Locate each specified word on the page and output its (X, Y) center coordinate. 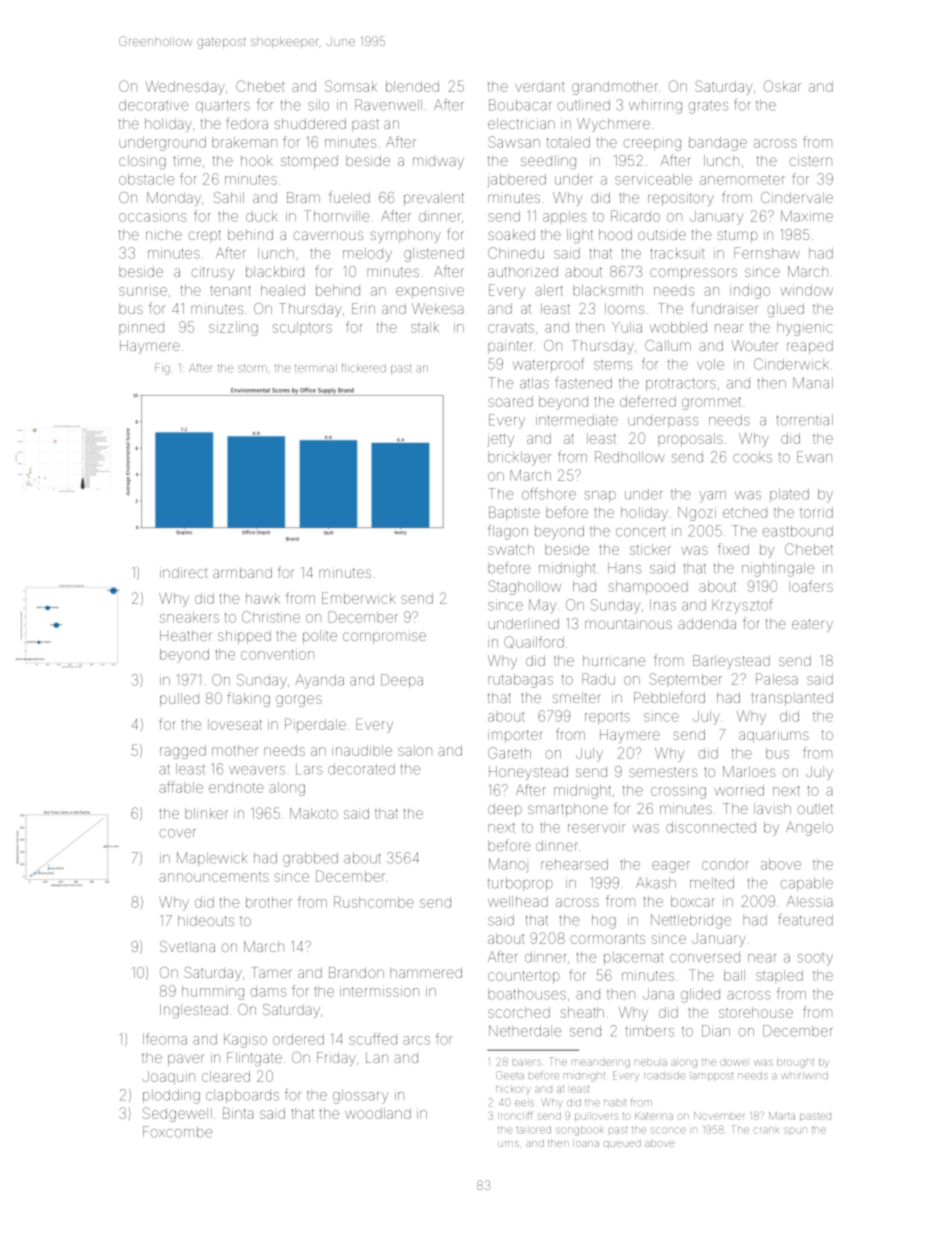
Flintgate (254, 1059)
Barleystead (731, 662)
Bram (303, 197)
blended (412, 86)
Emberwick (358, 598)
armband (242, 572)
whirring (655, 106)
